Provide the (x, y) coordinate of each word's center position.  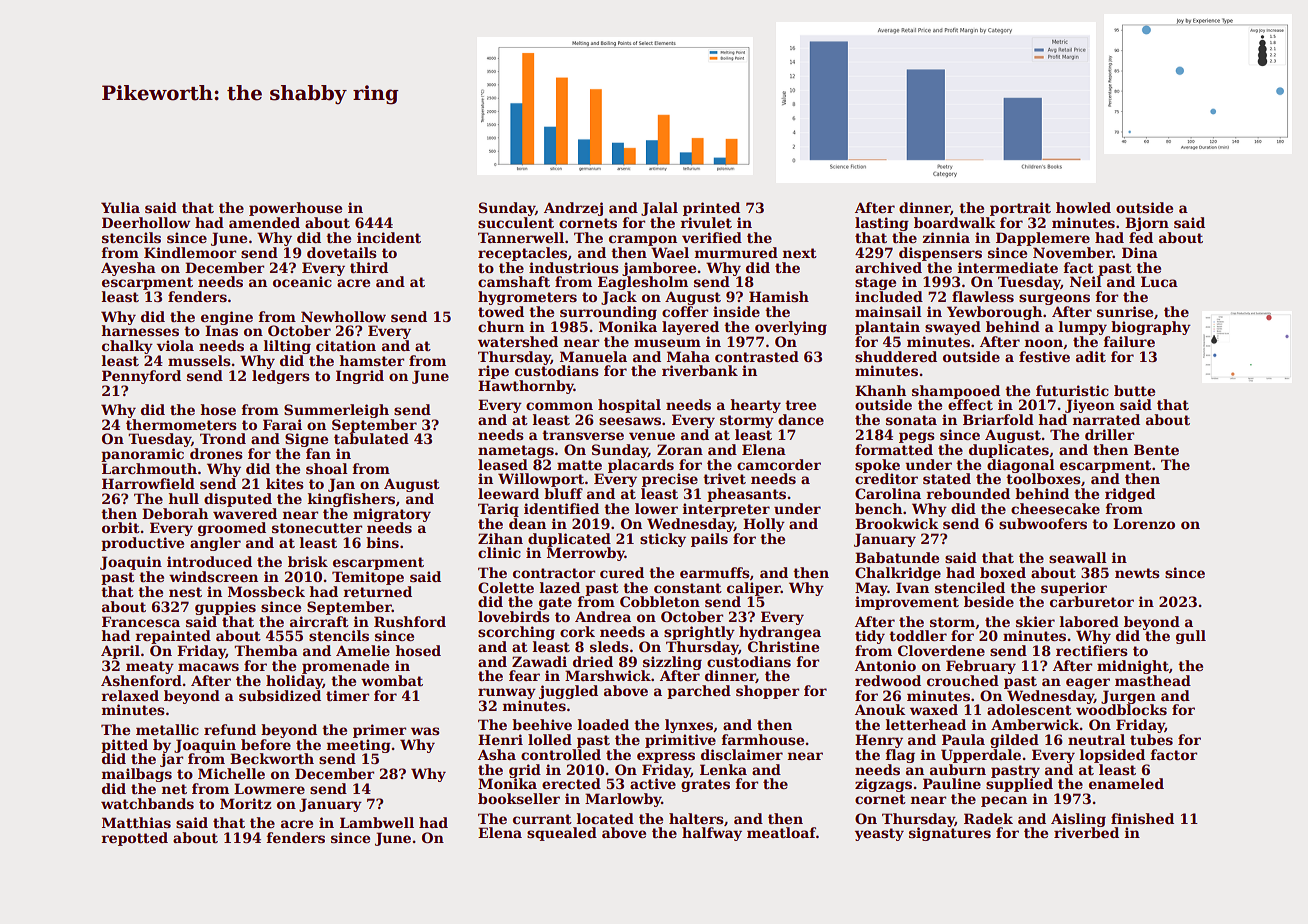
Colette (506, 587)
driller (1109, 434)
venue (652, 436)
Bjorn (1147, 224)
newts (1137, 573)
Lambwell (377, 822)
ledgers (281, 377)
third (369, 267)
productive (142, 544)
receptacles (522, 254)
